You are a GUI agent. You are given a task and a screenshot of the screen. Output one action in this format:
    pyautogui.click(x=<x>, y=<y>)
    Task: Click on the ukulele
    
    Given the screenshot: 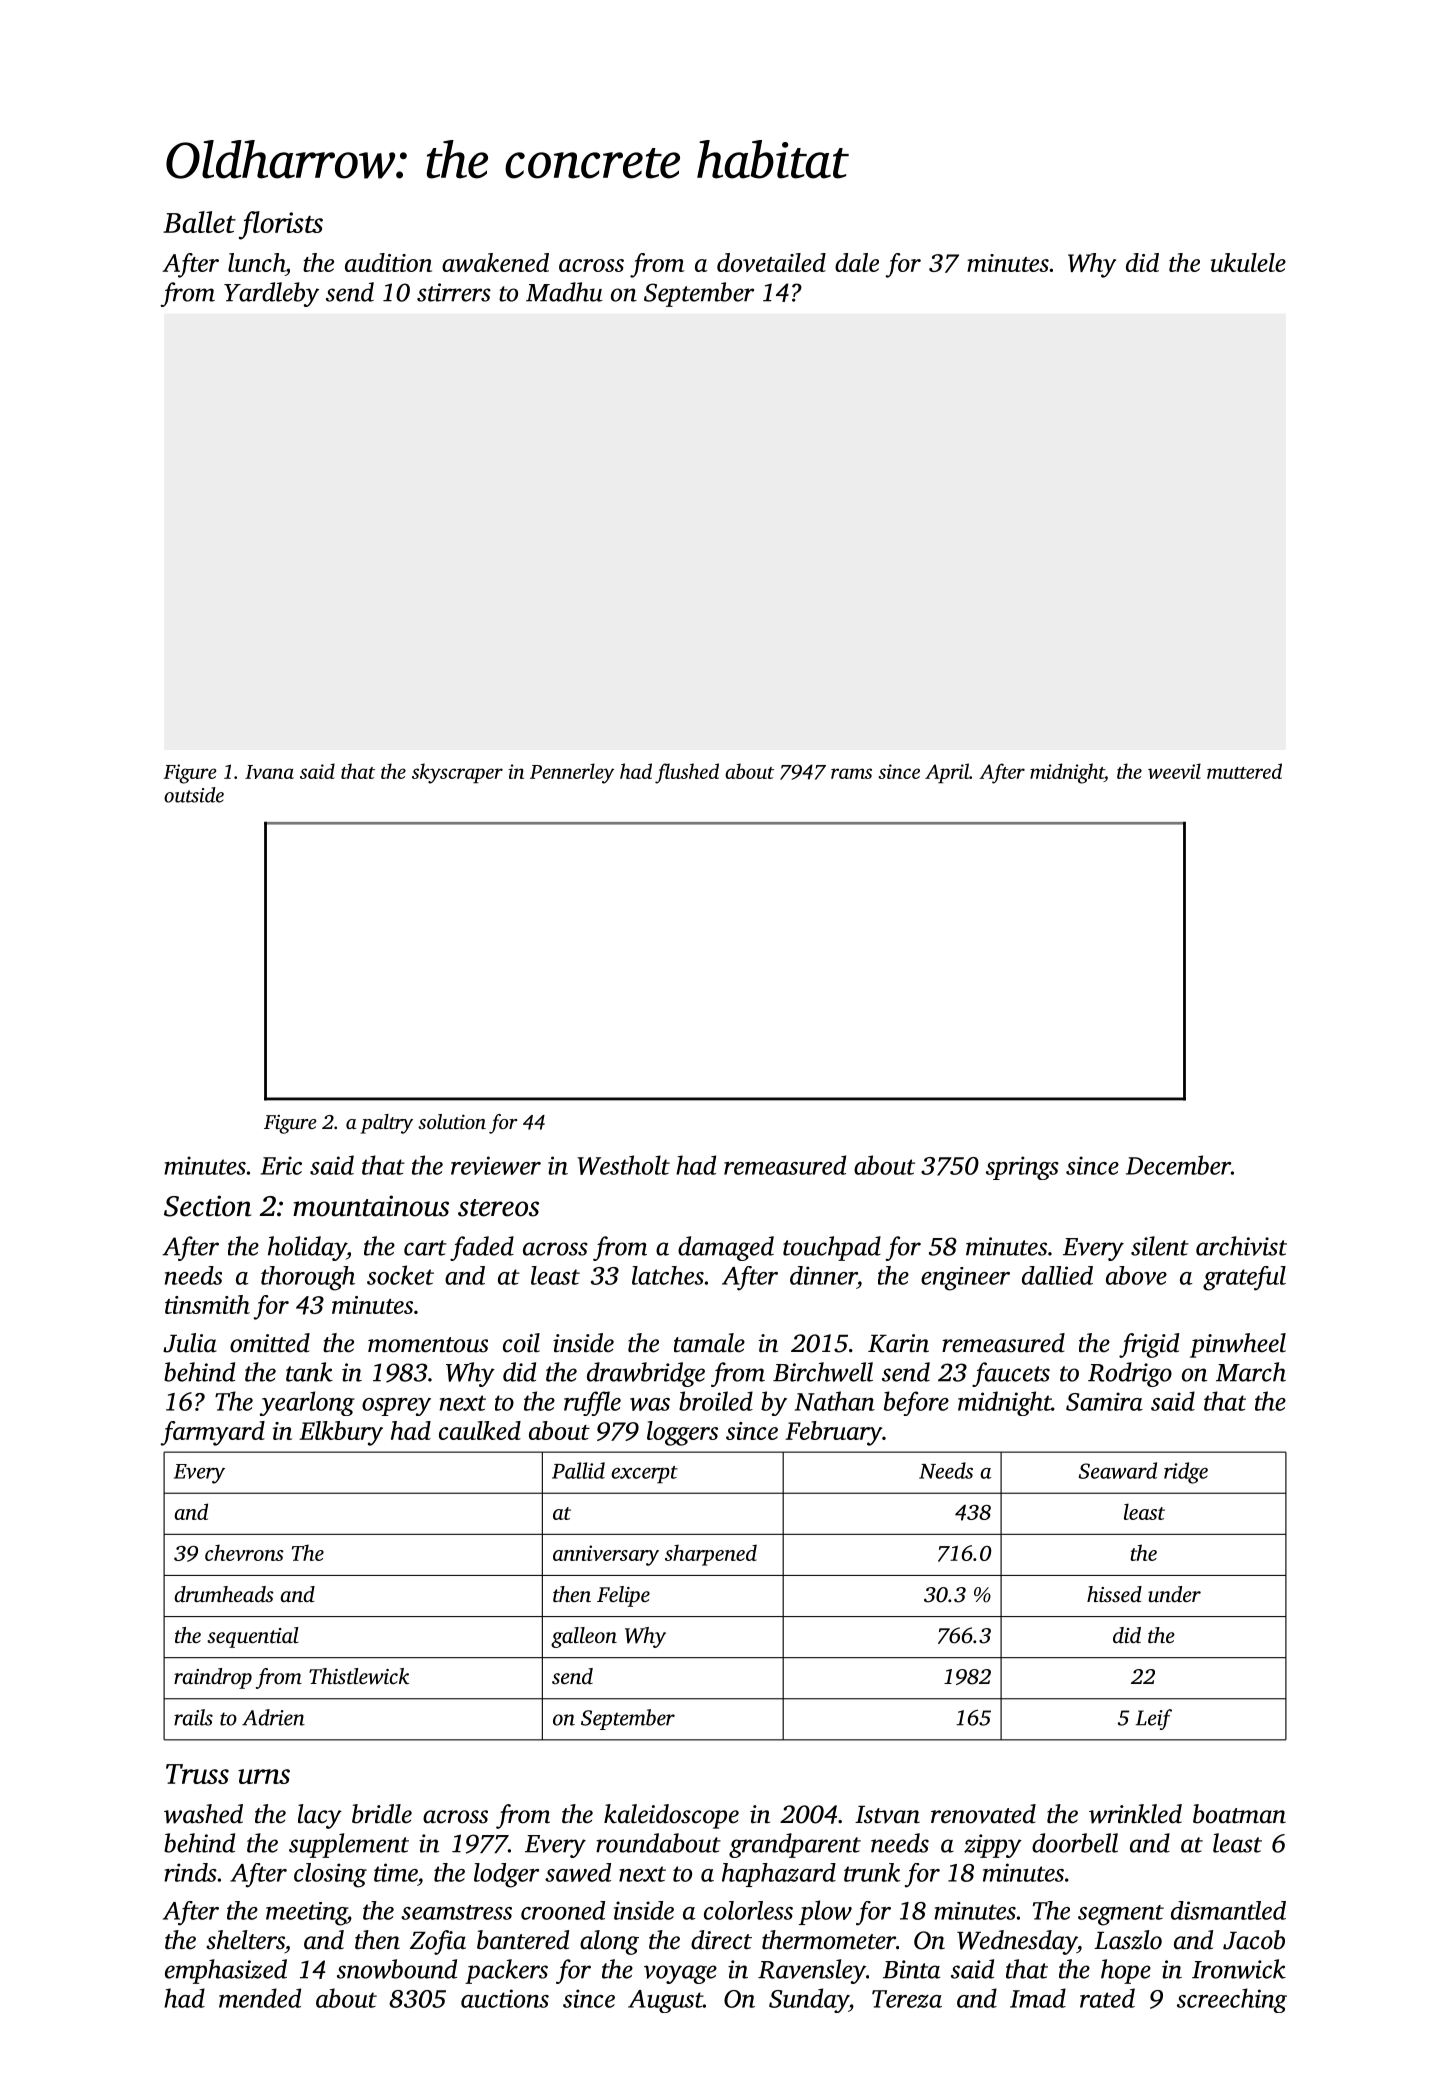 What is the action you would take?
    pyautogui.click(x=1248, y=262)
